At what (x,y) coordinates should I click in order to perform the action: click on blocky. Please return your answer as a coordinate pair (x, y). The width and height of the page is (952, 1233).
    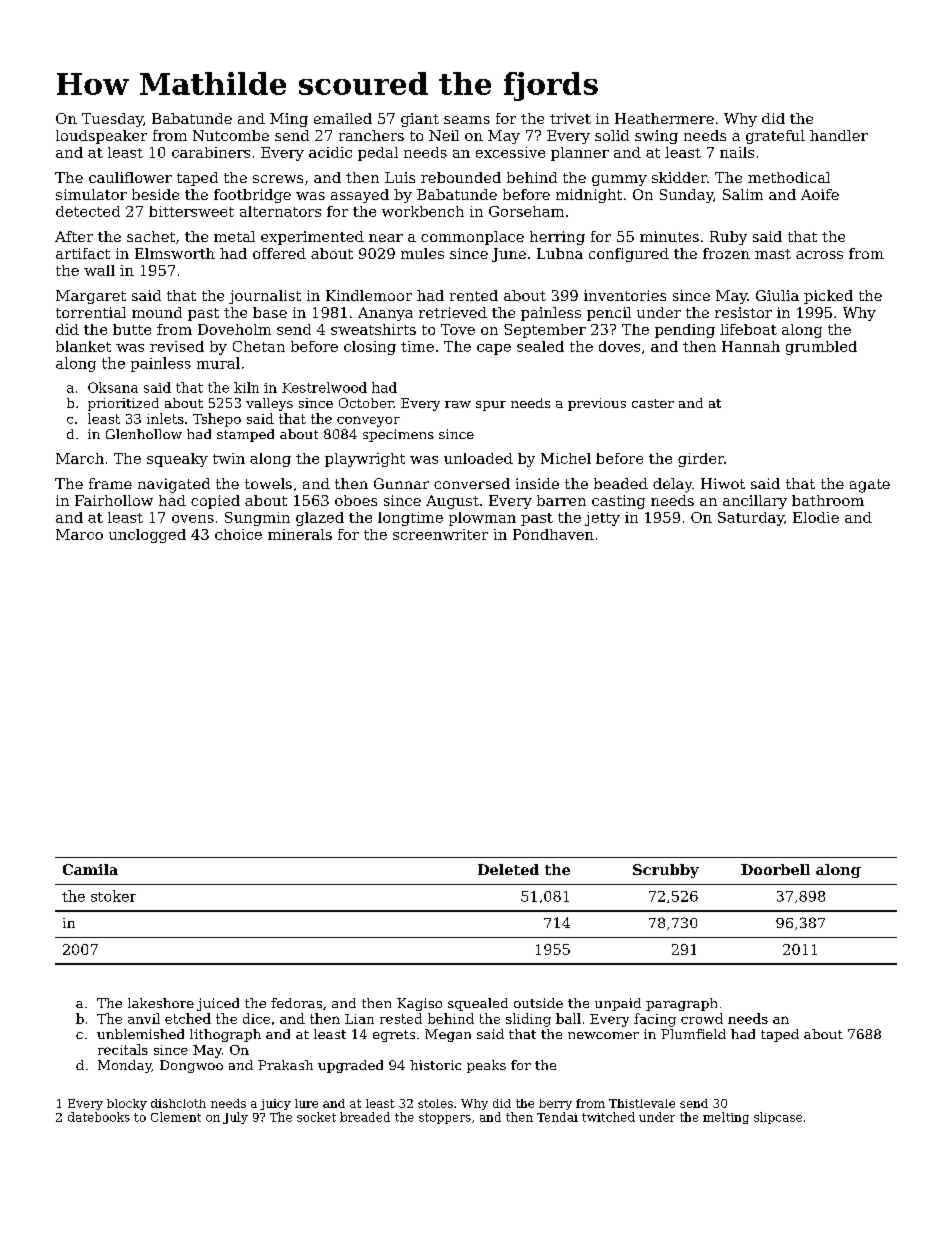
    Looking at the image, I should click on (127, 1104).
